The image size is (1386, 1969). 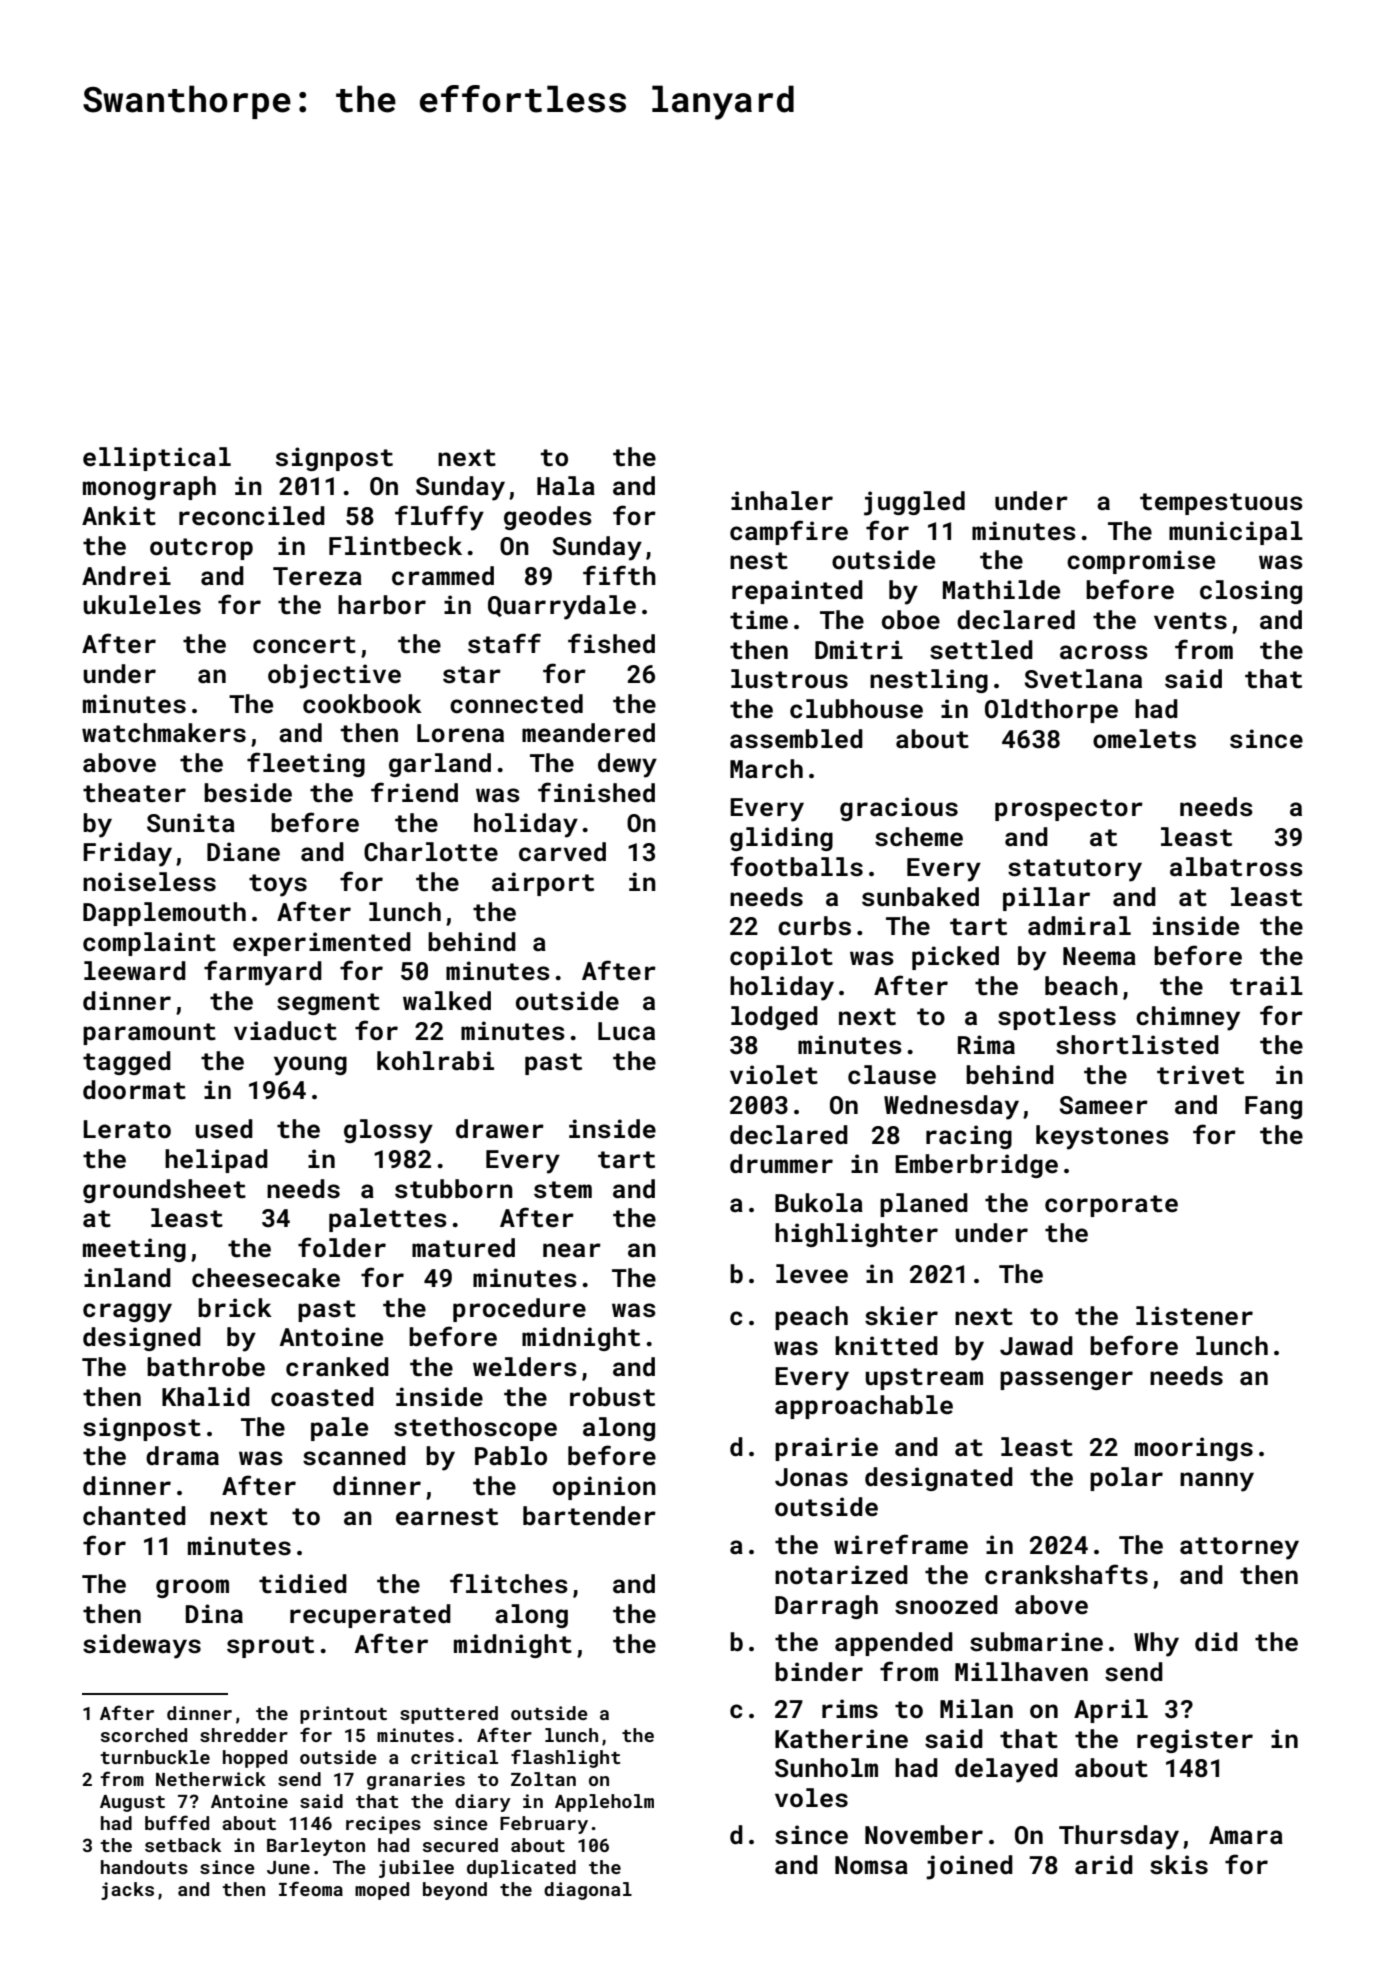 I want to click on flitches, so click(x=509, y=1583).
